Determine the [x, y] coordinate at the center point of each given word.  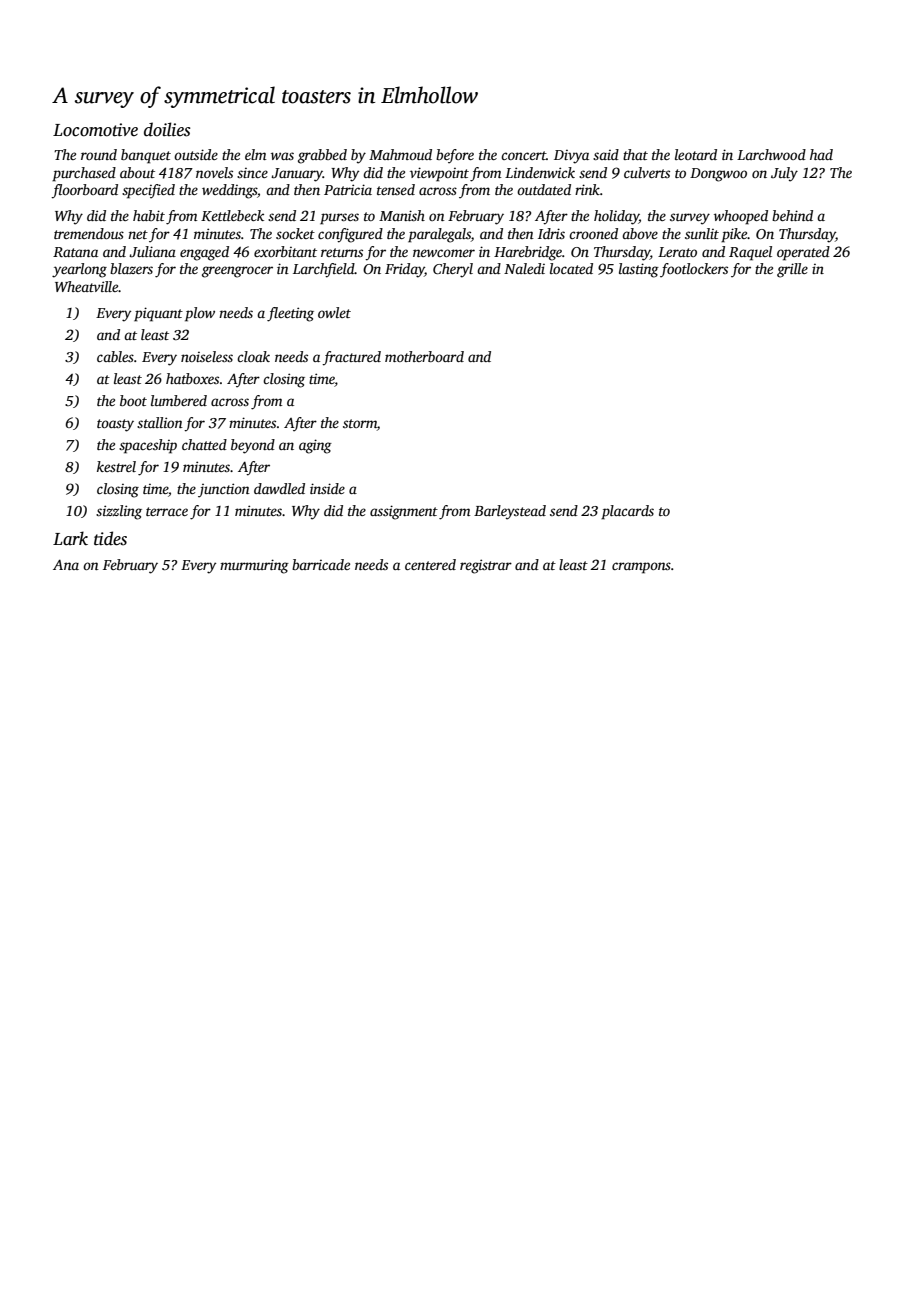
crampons [641, 568]
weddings [229, 191]
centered [430, 564]
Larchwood [771, 154]
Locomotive [95, 130]
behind [792, 215]
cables [115, 356]
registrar [486, 566]
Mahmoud [400, 154]
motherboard [424, 356]
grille [792, 270]
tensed [396, 189]
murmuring [254, 566]
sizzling [119, 512]
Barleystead [510, 512]
